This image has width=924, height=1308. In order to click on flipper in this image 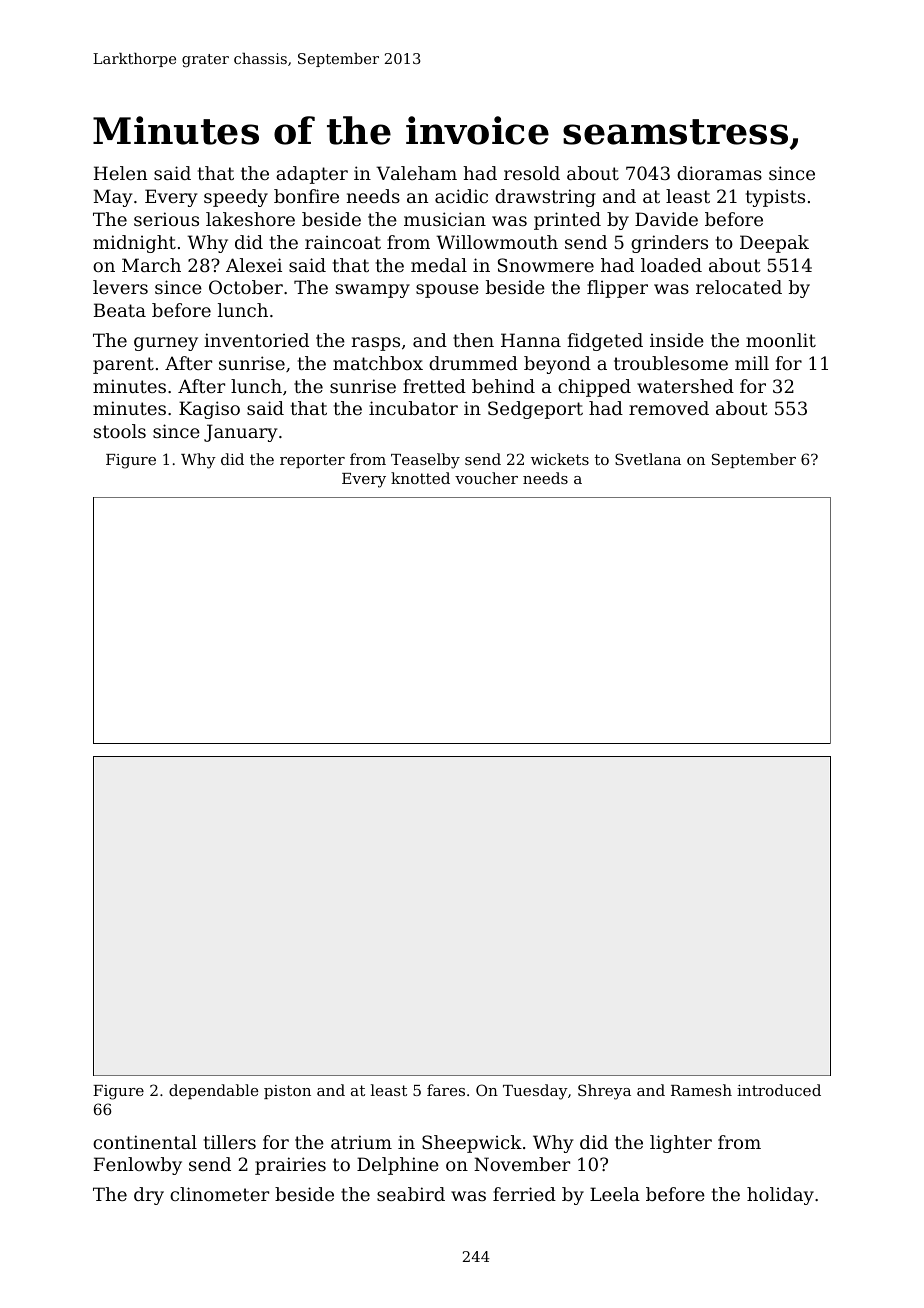, I will do `click(617, 289)`.
